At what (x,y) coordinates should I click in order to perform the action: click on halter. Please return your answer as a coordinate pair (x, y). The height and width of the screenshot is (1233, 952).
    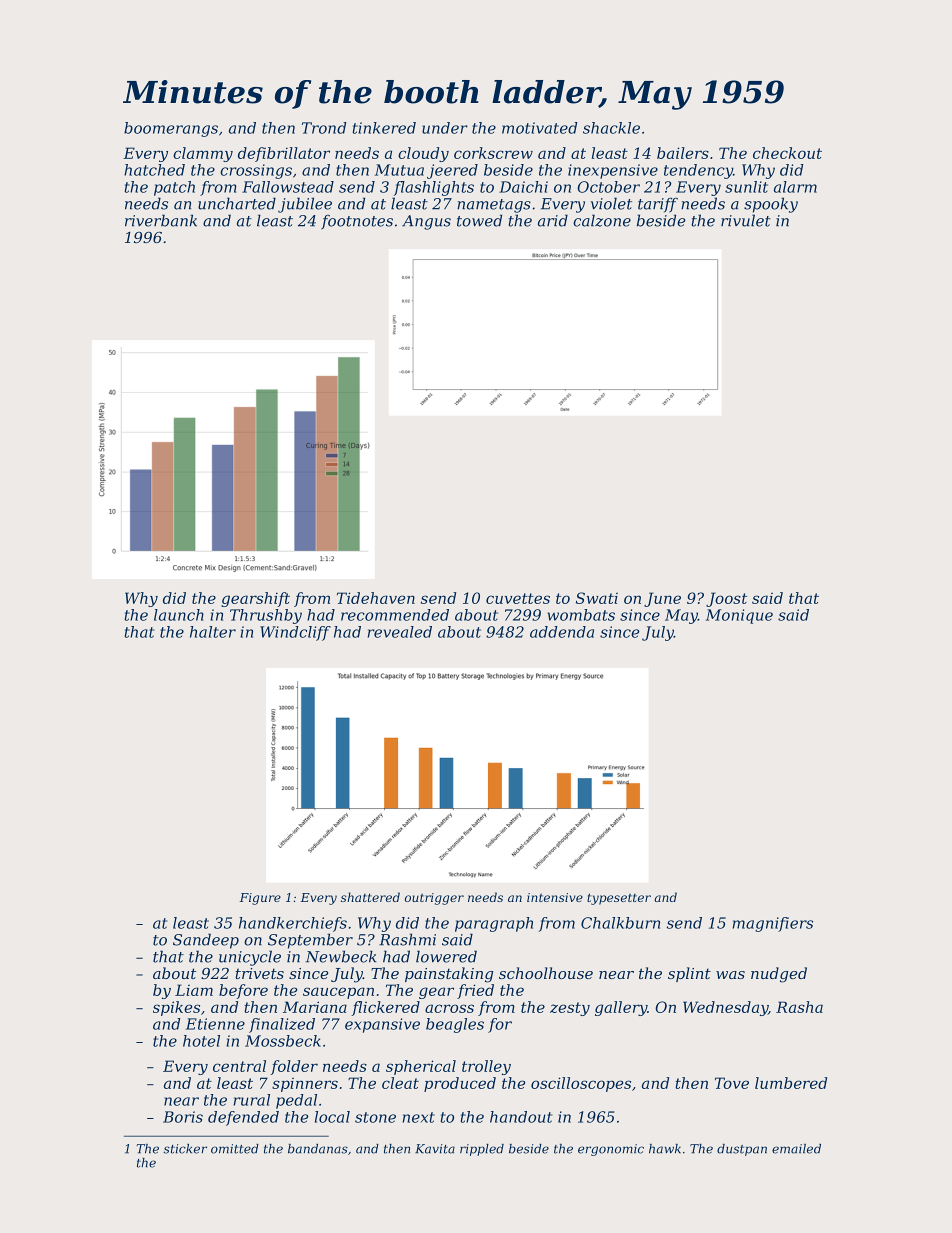
    Looking at the image, I should click on (213, 632).
